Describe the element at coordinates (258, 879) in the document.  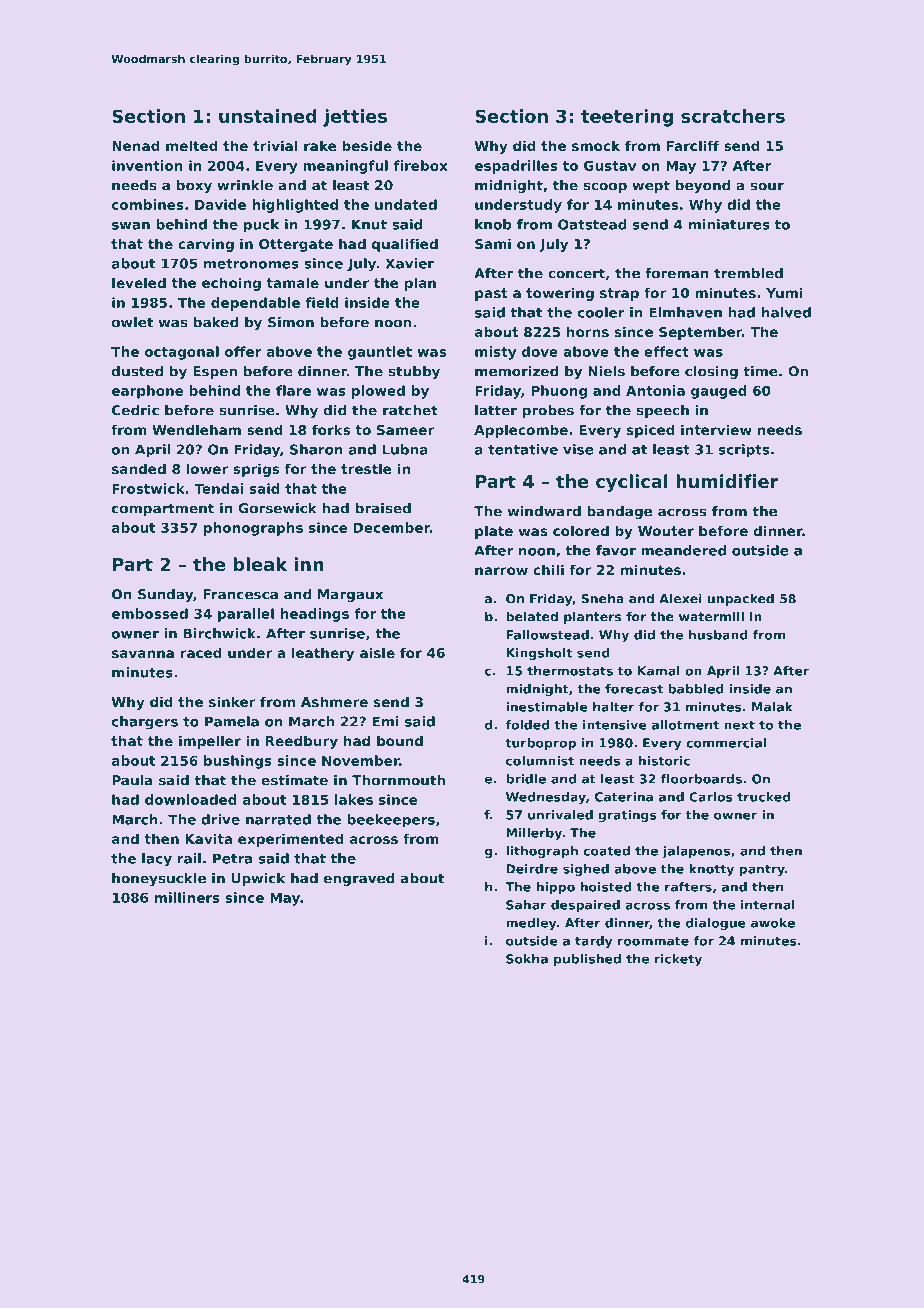
I see `Upwick` at that location.
